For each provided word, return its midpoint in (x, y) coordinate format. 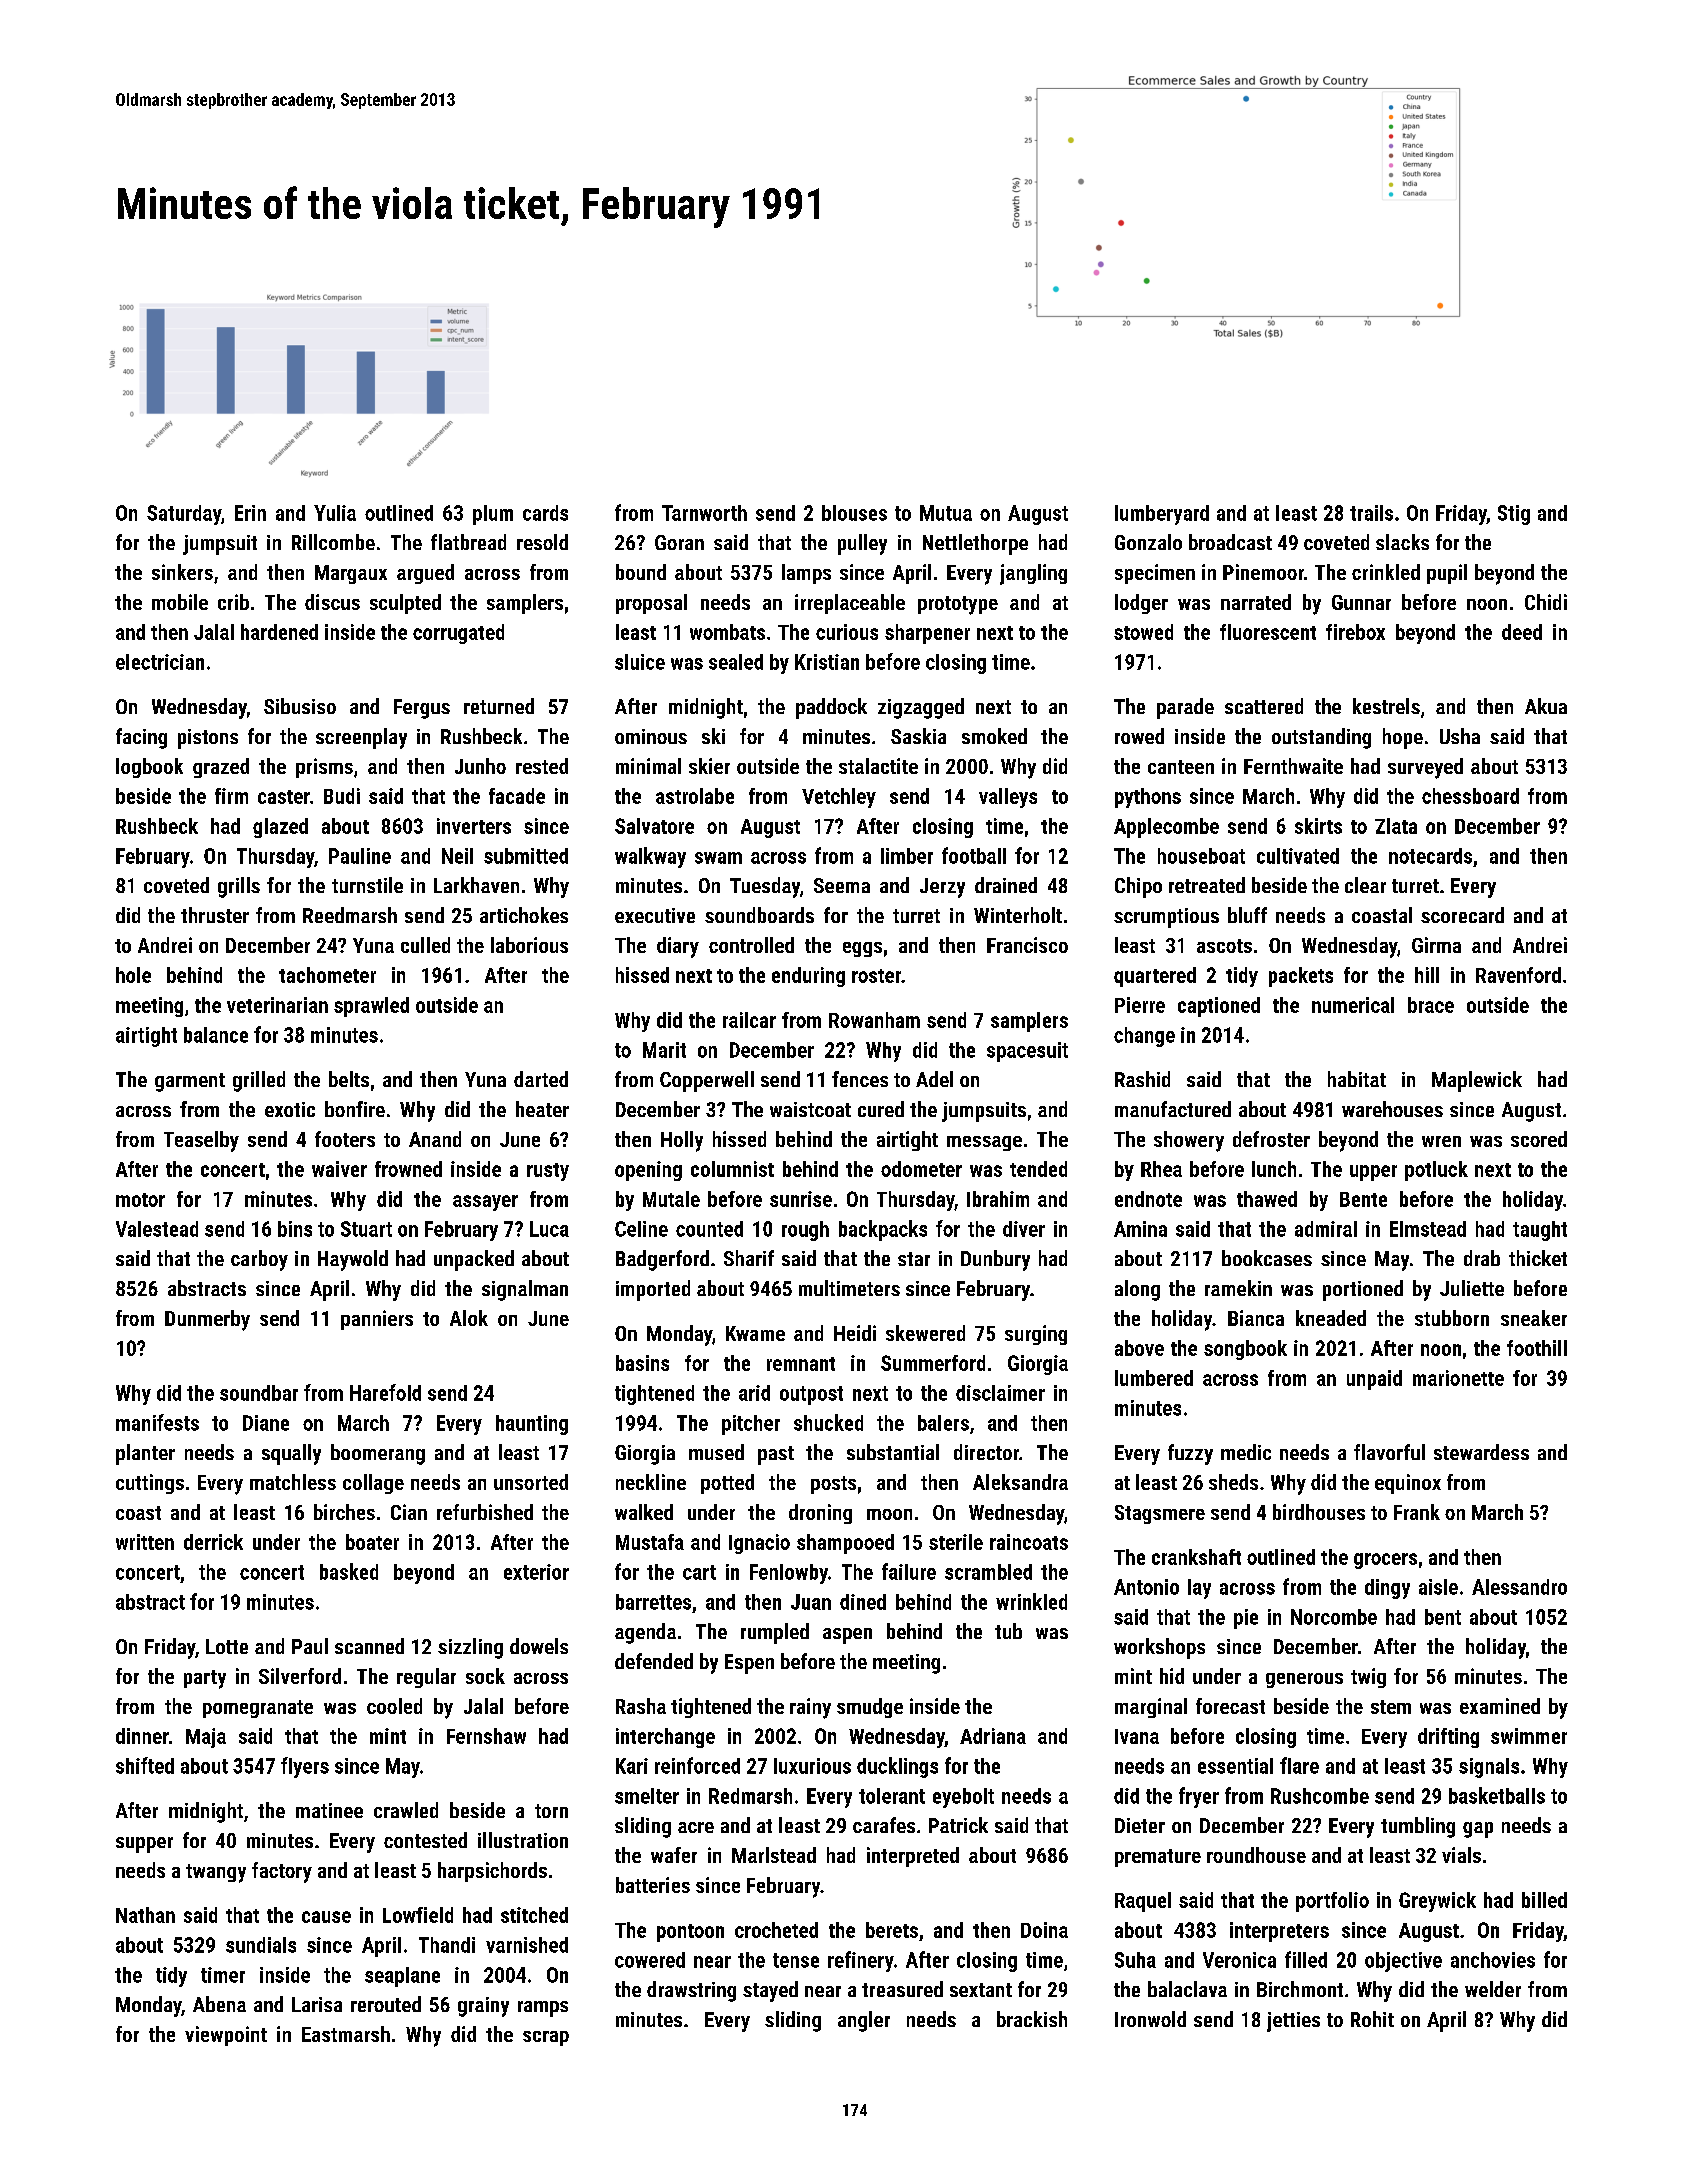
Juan (811, 1602)
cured (881, 1109)
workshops (1159, 1648)
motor (140, 1200)
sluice (640, 662)
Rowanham (874, 1020)
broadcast (1230, 542)
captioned (1219, 1007)
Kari (632, 1766)
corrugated (458, 634)
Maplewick (1477, 1081)
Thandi (447, 1945)
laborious (529, 945)
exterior (536, 1572)
